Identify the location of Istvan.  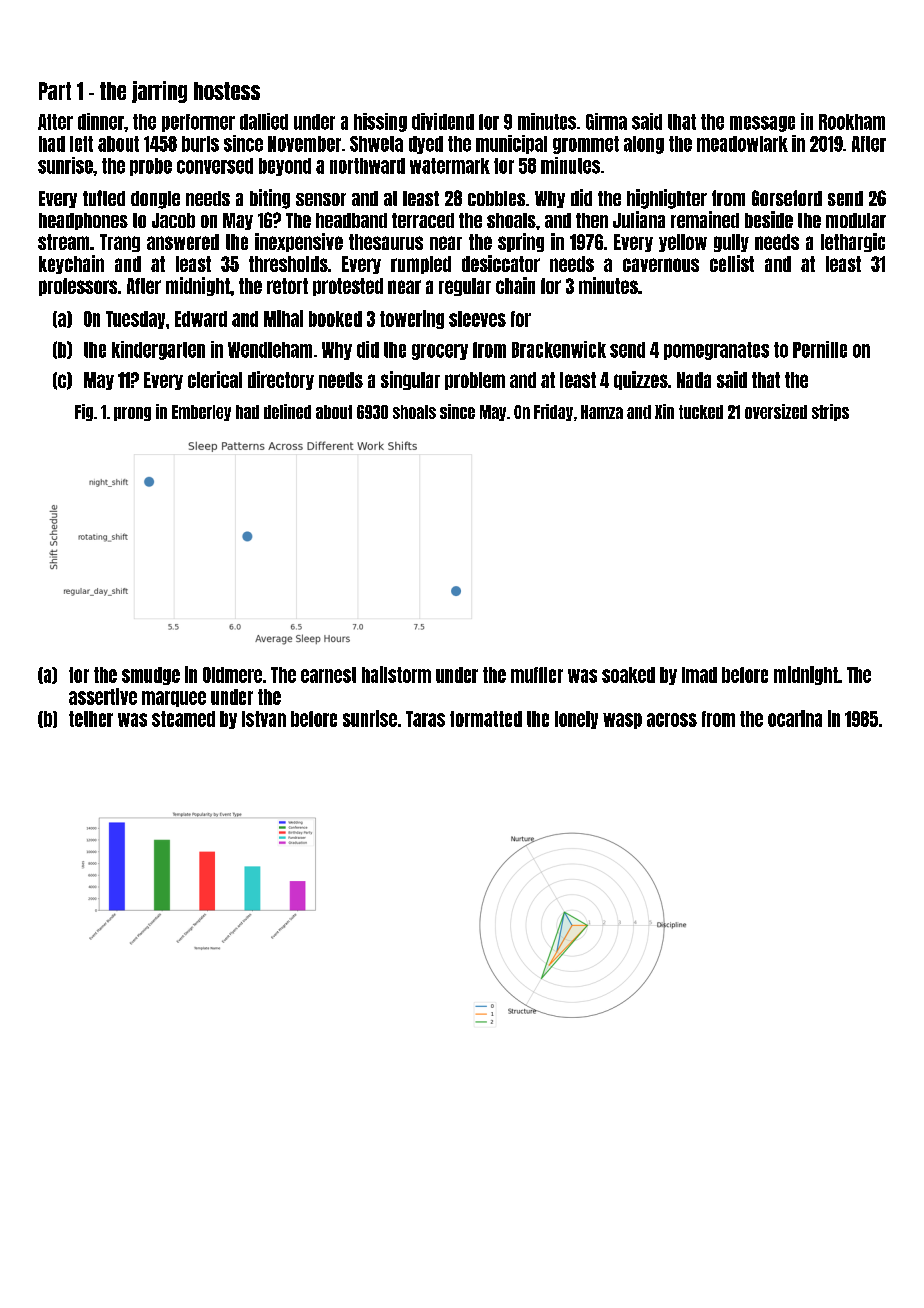
(264, 719).
